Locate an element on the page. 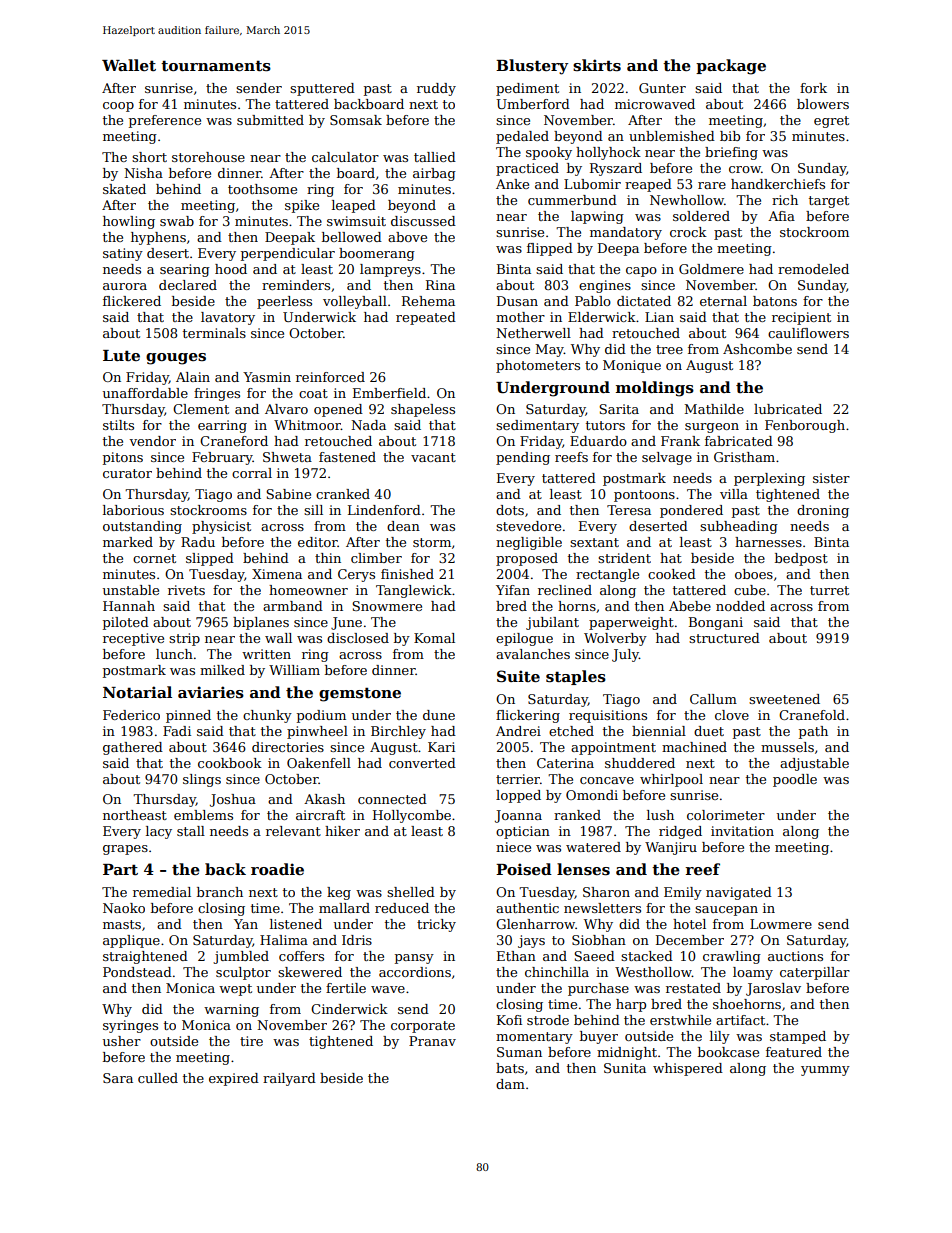 This page has width=952, height=1233. Umberford is located at coordinates (533, 104).
